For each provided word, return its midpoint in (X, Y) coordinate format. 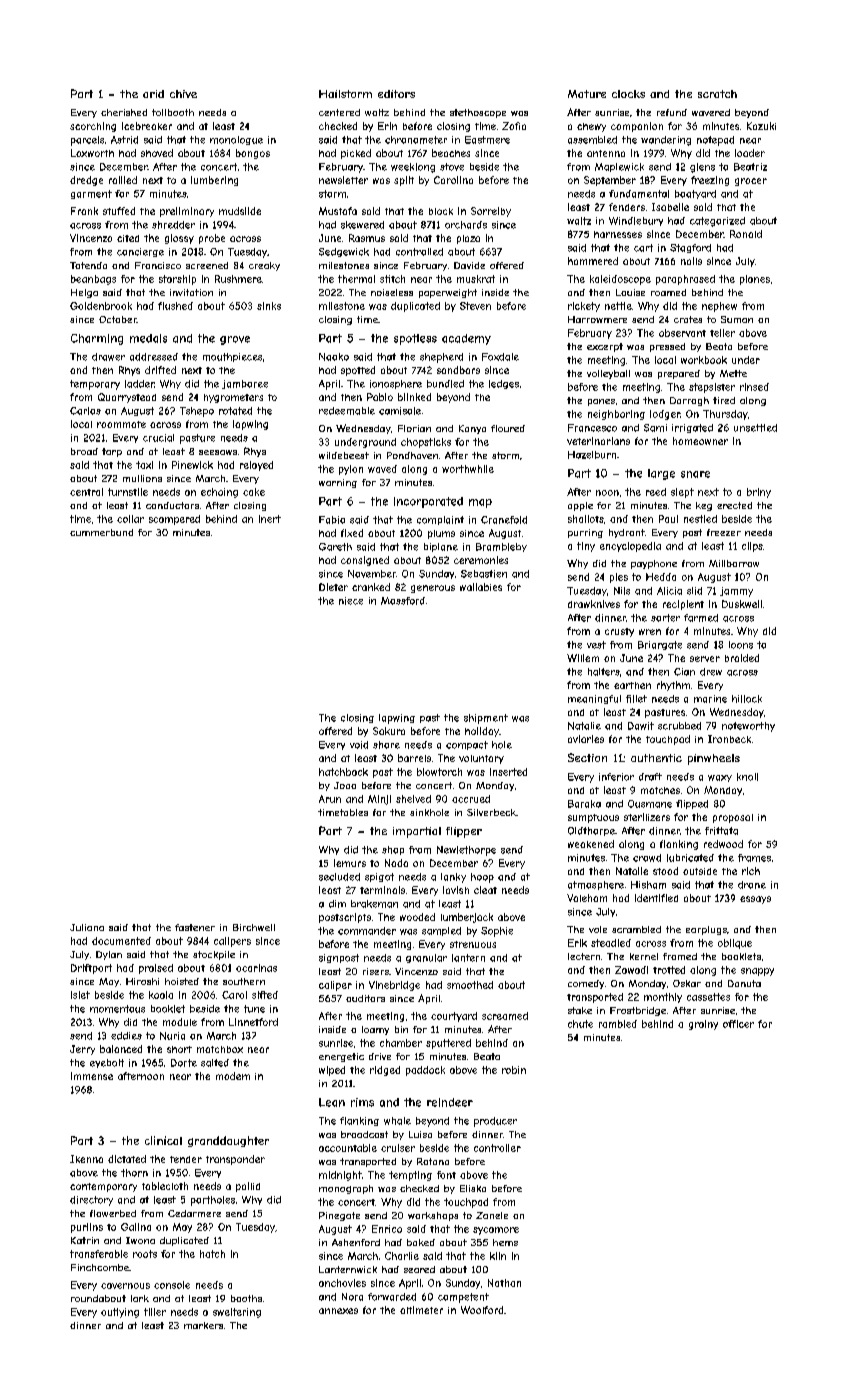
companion (637, 127)
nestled (700, 519)
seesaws (218, 452)
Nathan (504, 1283)
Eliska (473, 1188)
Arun (330, 799)
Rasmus (367, 238)
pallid (248, 1187)
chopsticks (426, 443)
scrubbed (679, 726)
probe (212, 239)
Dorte (184, 1063)
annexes (338, 1311)
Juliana (87, 927)
